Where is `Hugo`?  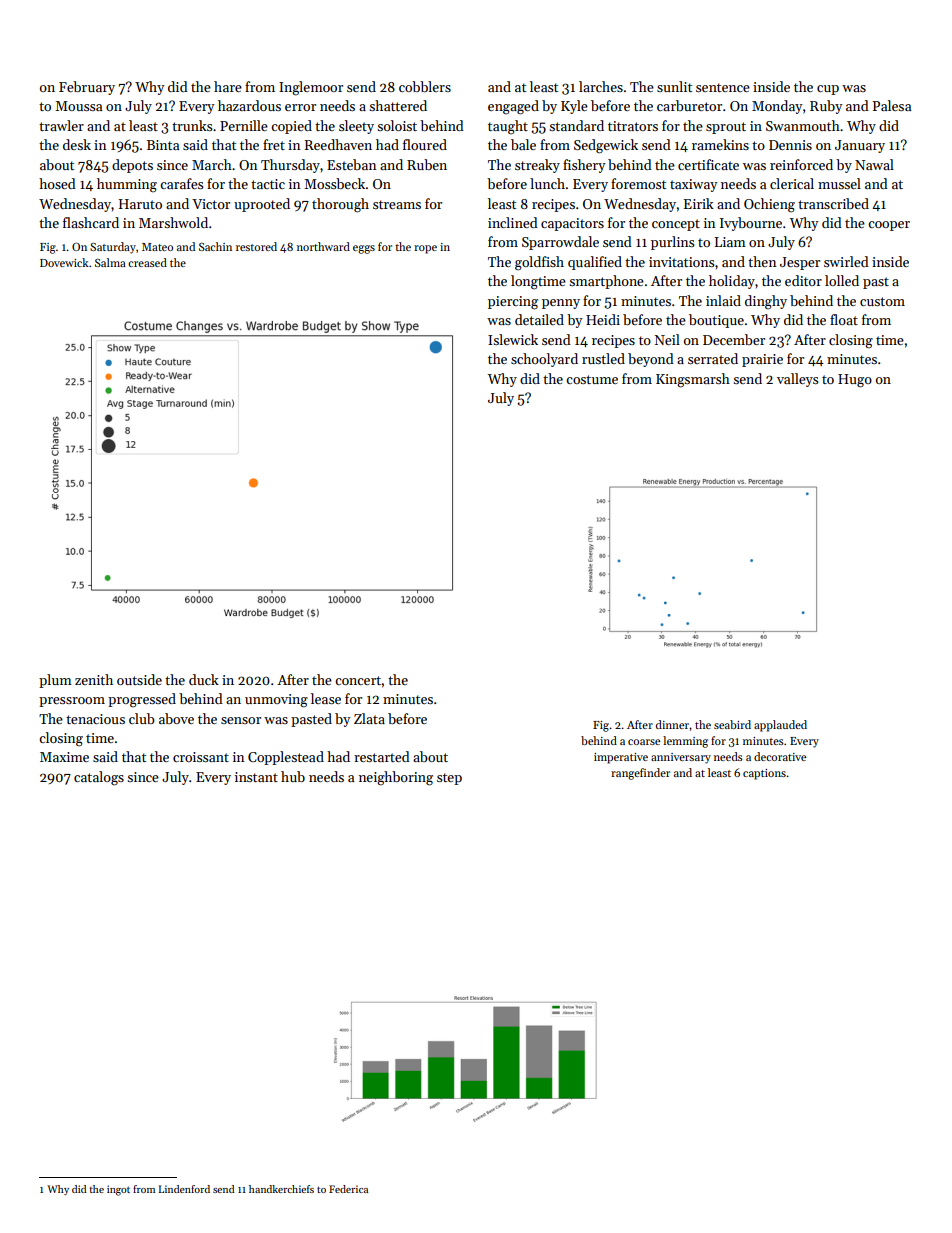 Hugo is located at coordinates (855, 381).
